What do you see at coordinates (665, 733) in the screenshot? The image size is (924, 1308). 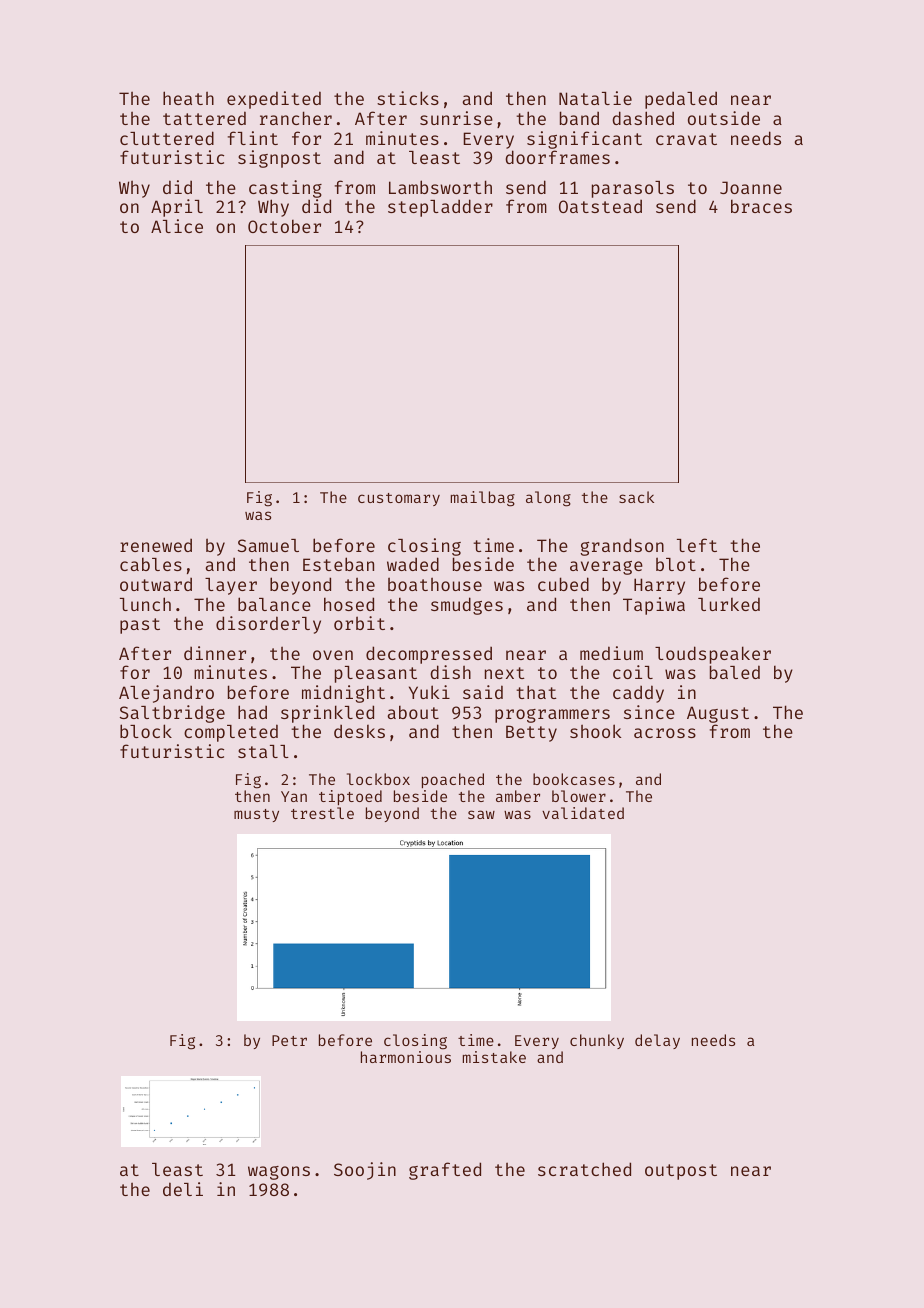 I see `across` at bounding box center [665, 733].
